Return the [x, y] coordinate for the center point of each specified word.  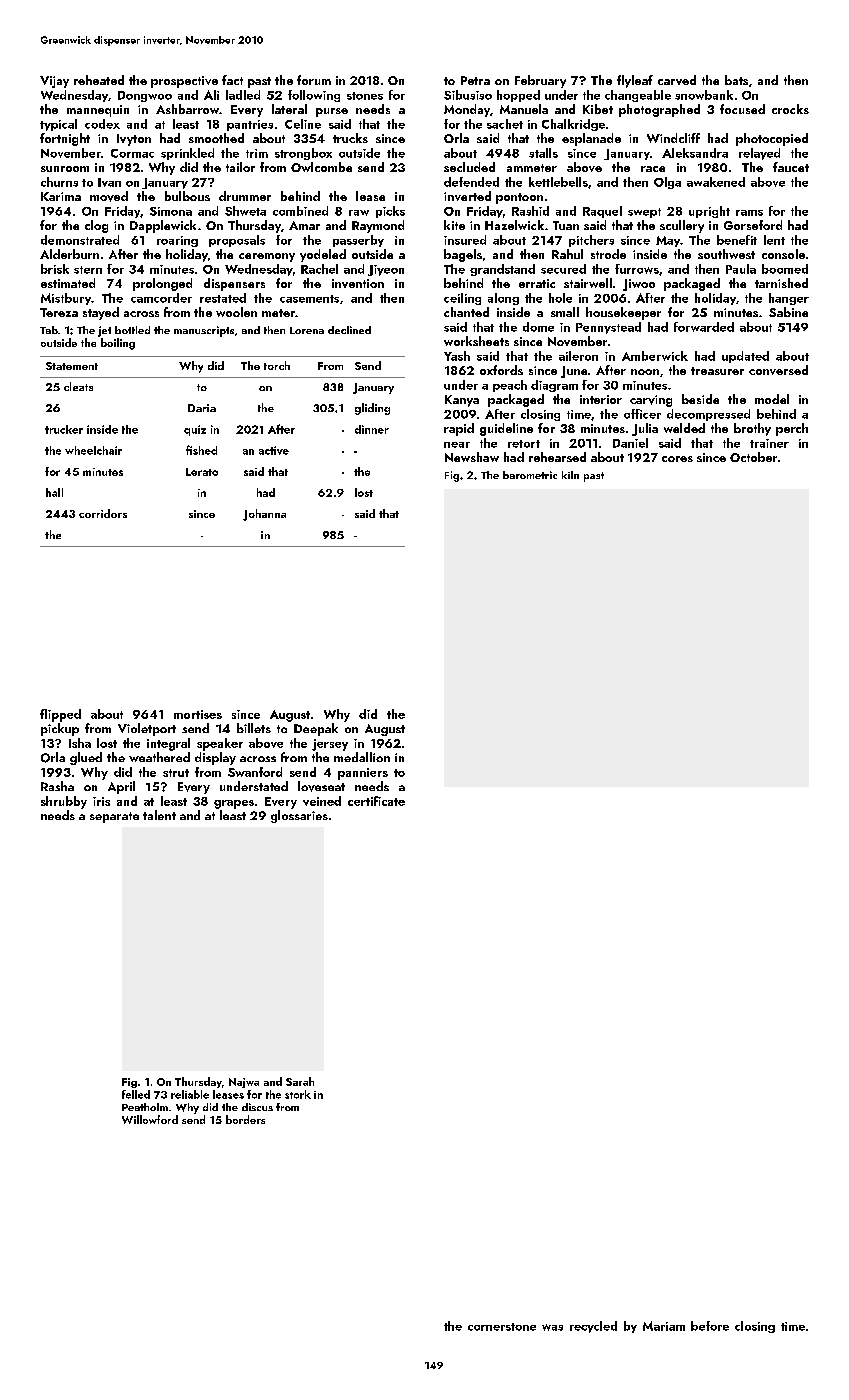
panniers [363, 774]
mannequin [98, 111]
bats [736, 80]
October [753, 457]
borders [245, 1119]
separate [114, 817]
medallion [362, 757]
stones [365, 96]
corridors [103, 513]
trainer [769, 443]
